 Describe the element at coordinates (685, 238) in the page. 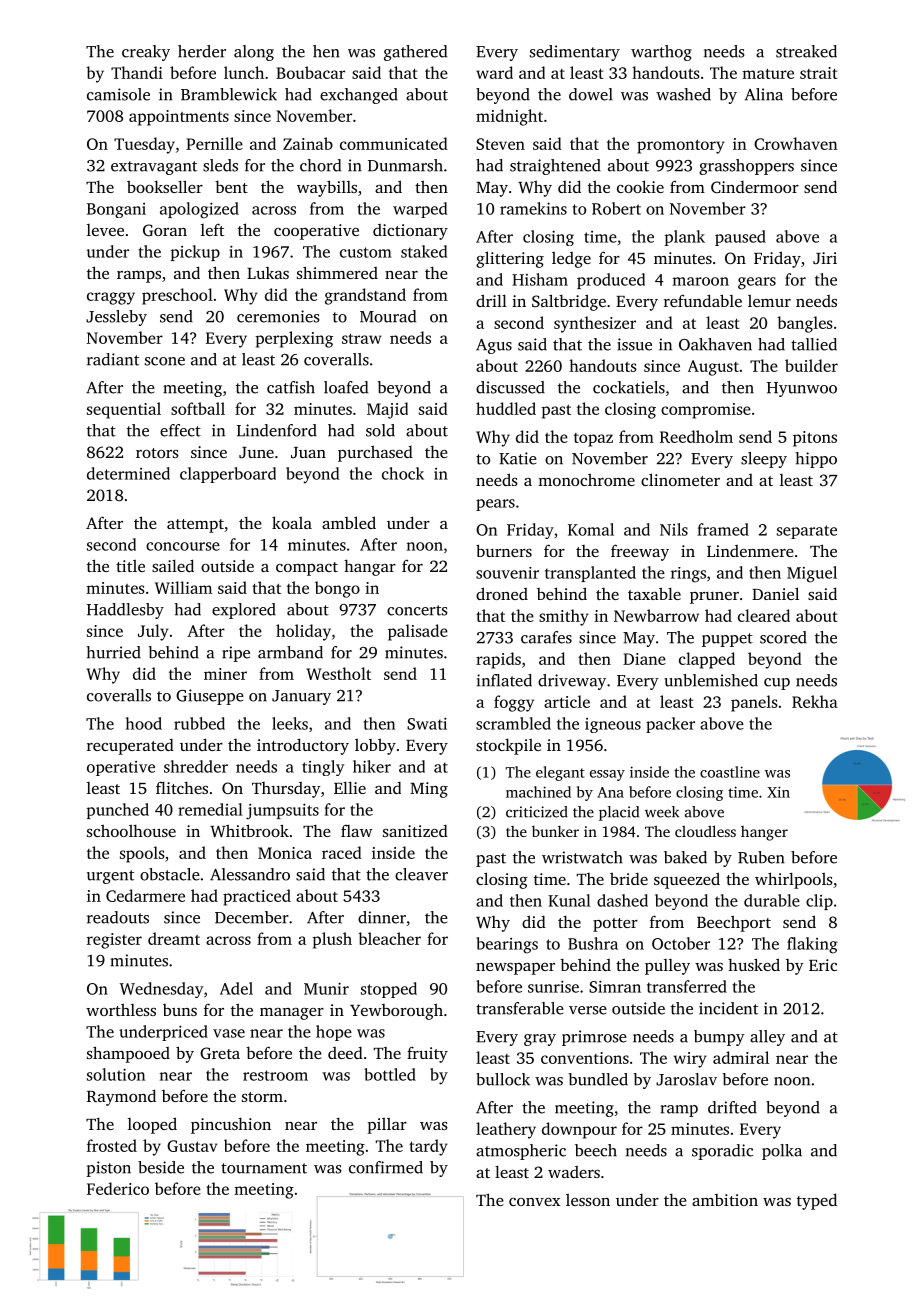

I see `plank` at that location.
